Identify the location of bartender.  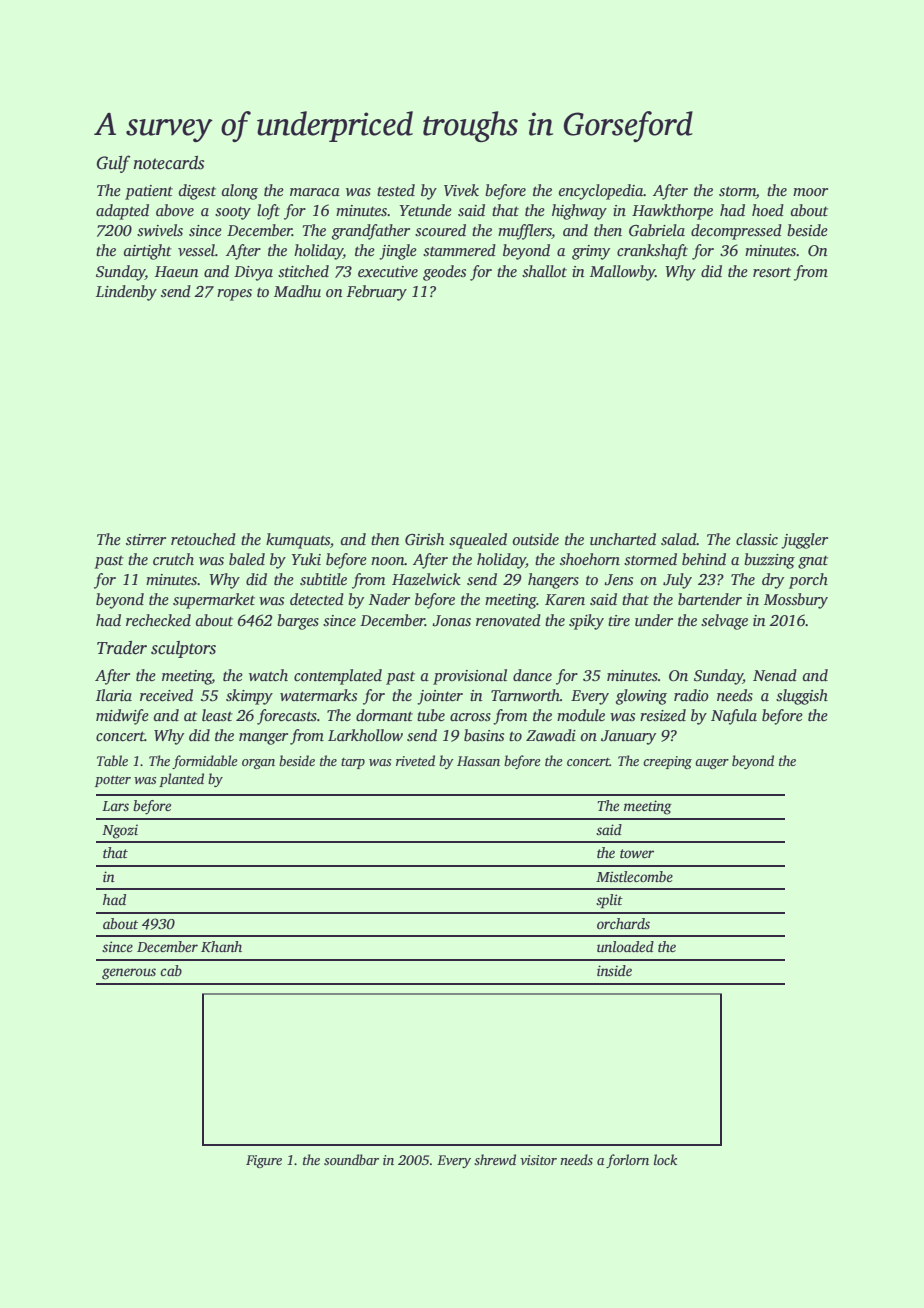
(710, 599).
